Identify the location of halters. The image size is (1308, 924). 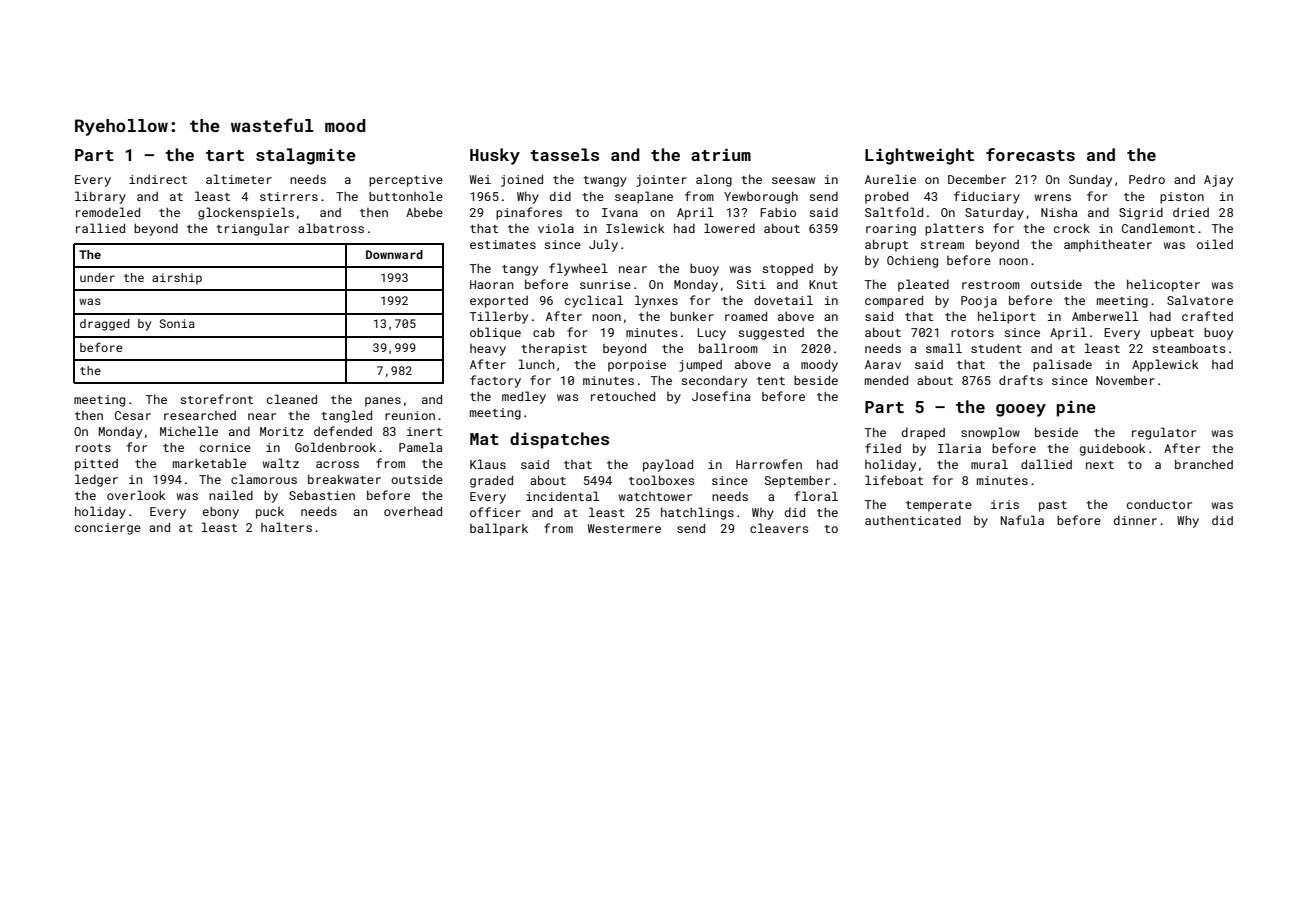
(286, 527).
